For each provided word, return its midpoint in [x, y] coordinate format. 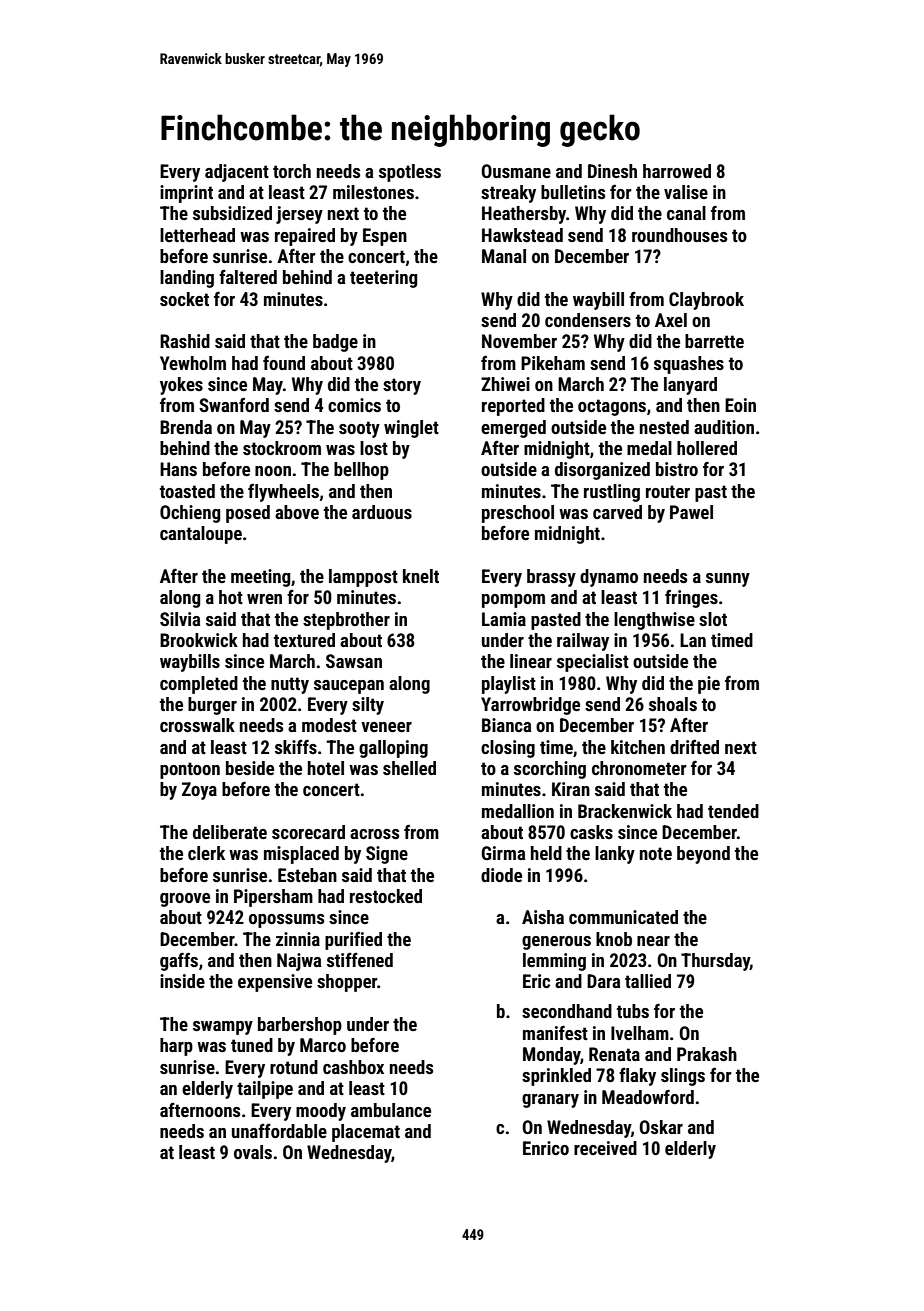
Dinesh [612, 171]
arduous [382, 512]
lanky [615, 855]
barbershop [300, 1026]
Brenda [186, 427]
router [668, 491]
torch [292, 171]
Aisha [543, 917]
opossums [286, 921]
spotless [410, 173]
